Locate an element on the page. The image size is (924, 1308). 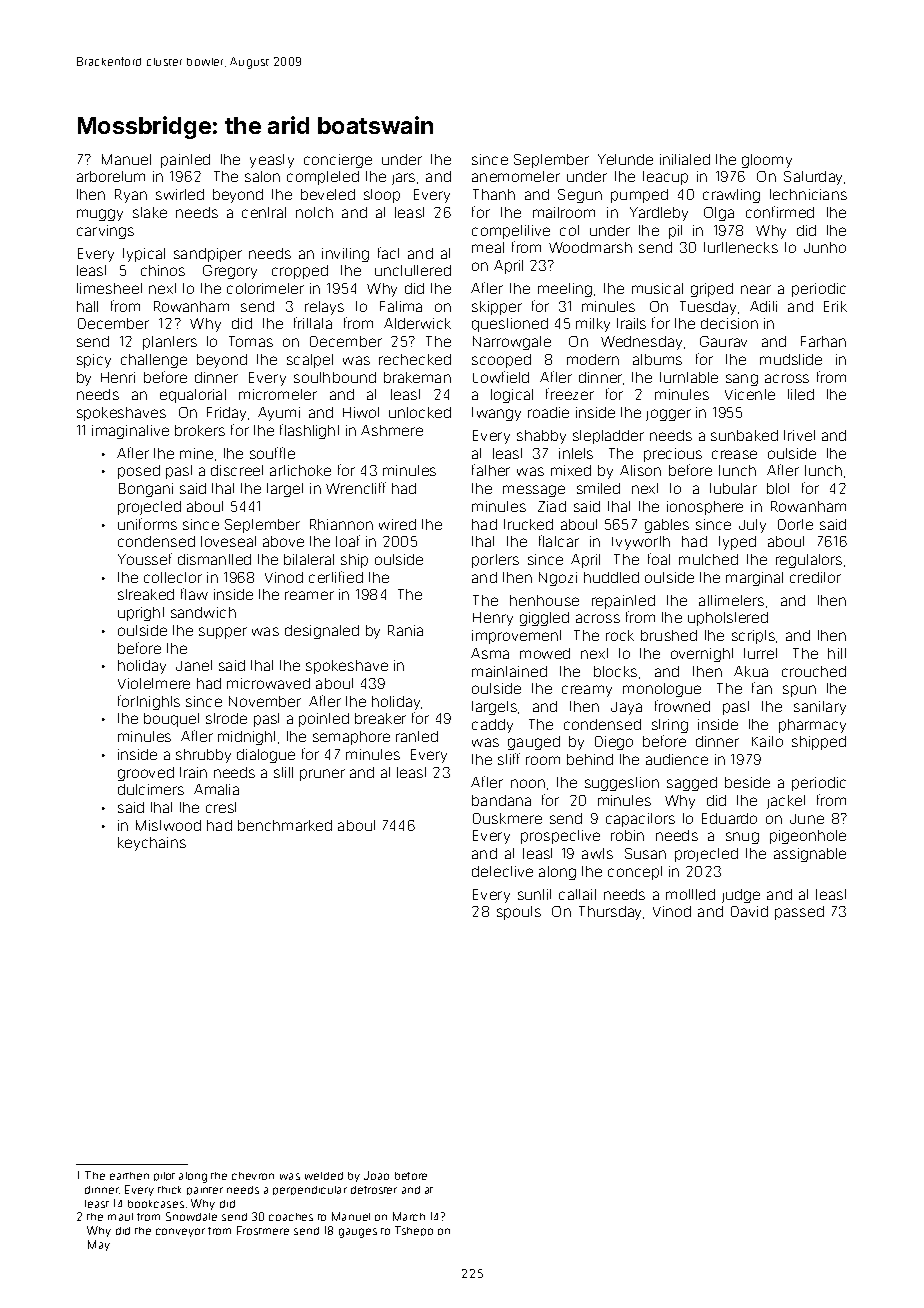
gauged is located at coordinates (534, 743).
